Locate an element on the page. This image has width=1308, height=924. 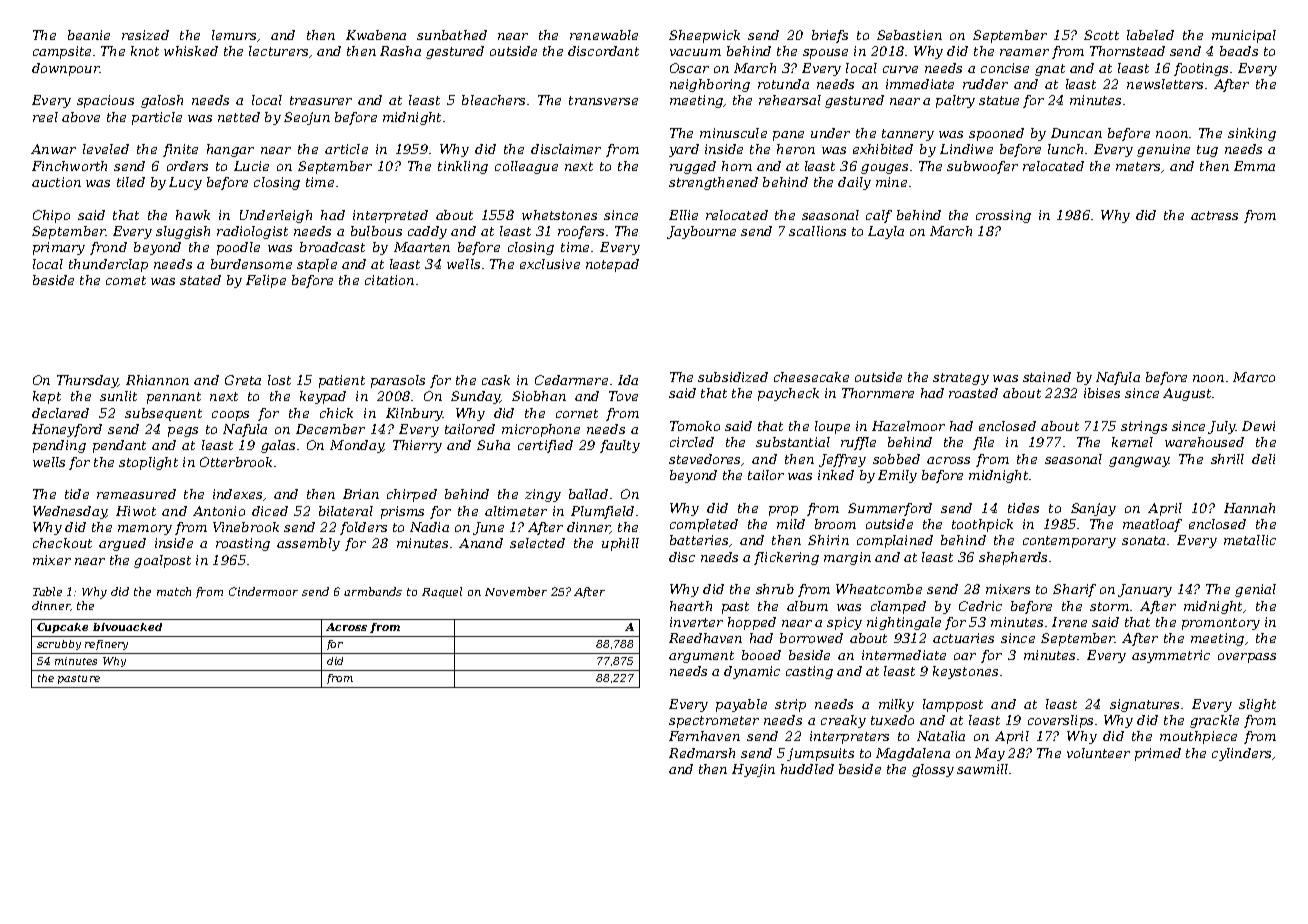
campsite is located at coordinates (62, 52).
